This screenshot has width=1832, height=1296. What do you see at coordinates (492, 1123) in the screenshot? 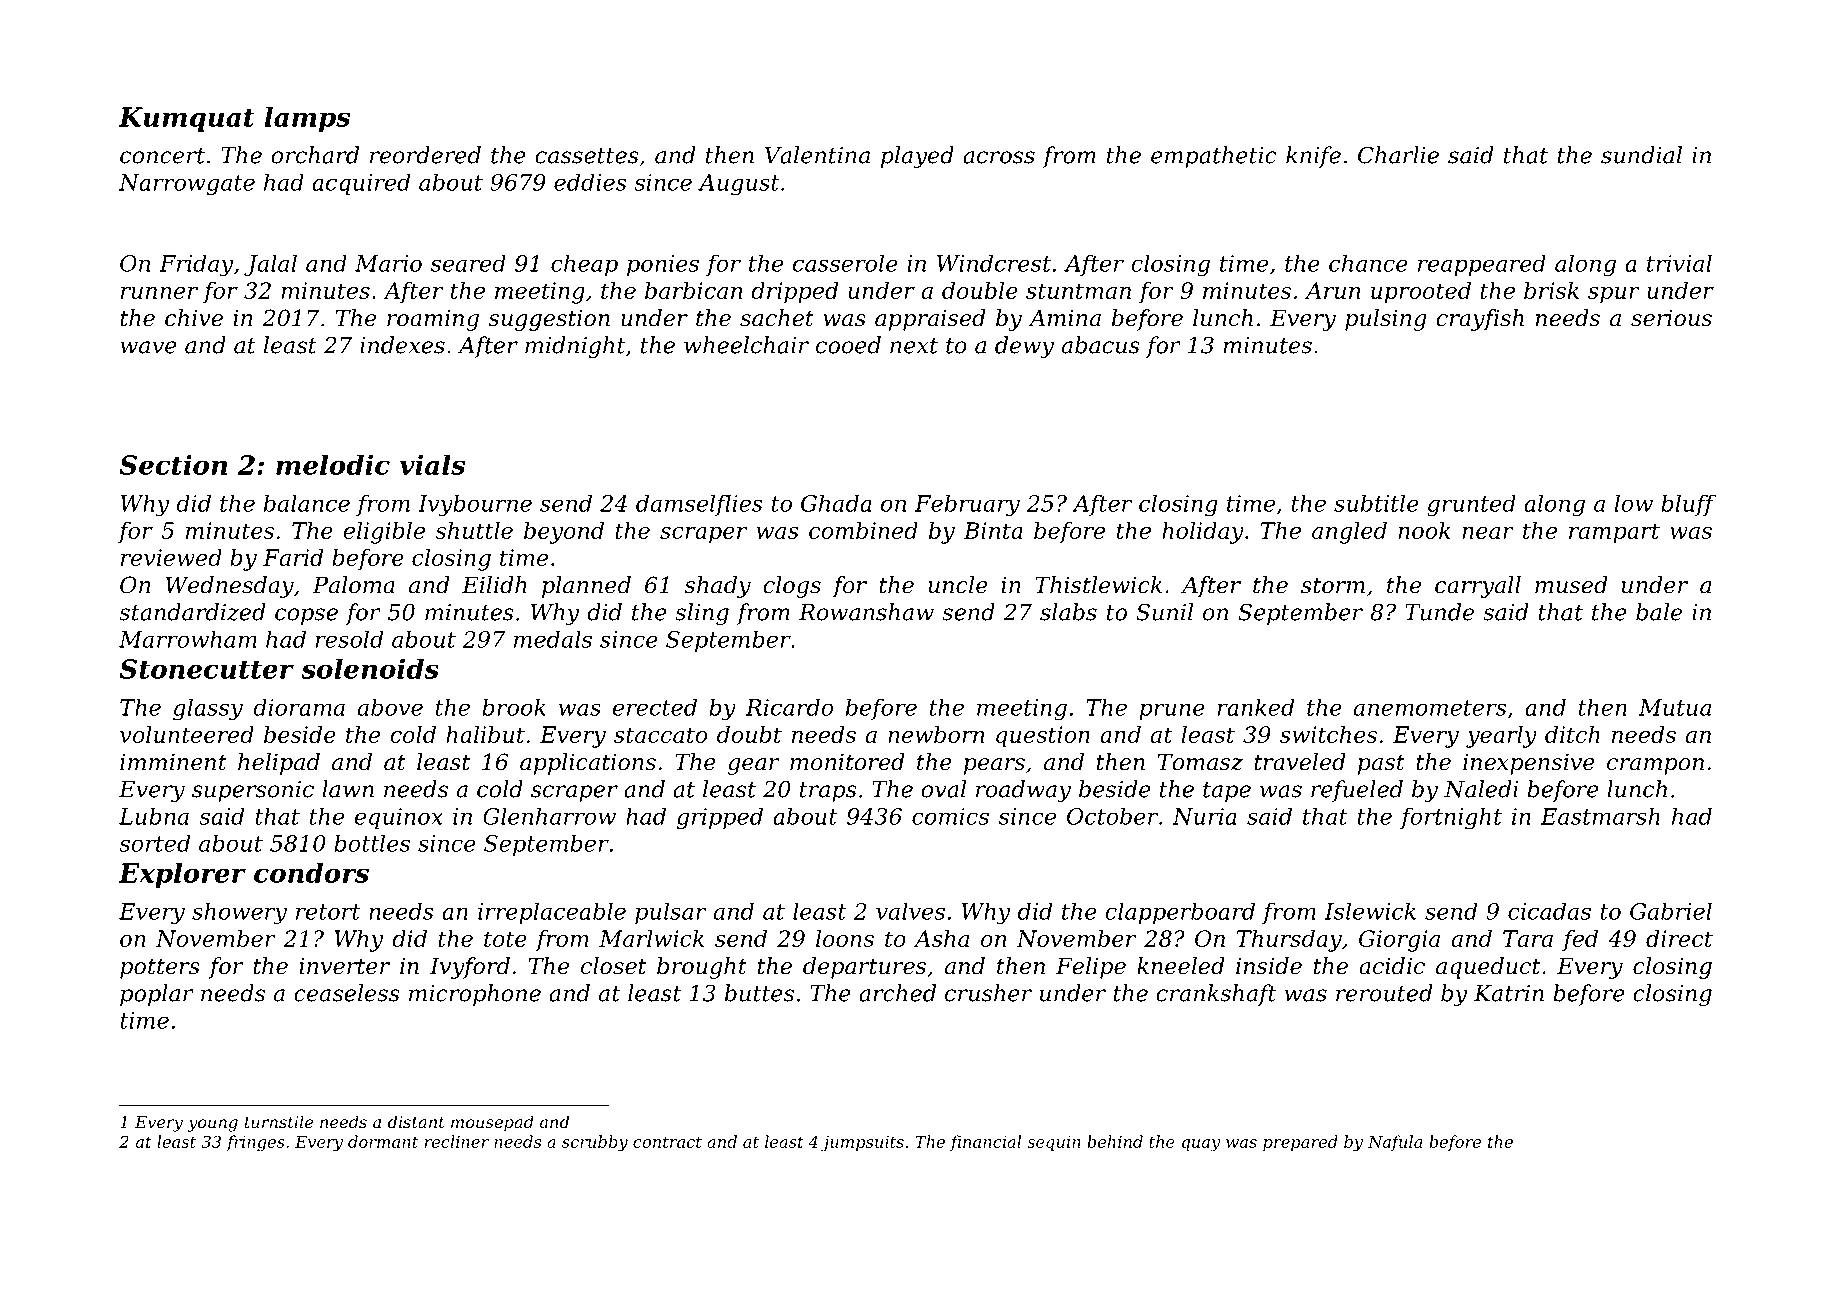
I see `mousepad` at bounding box center [492, 1123].
